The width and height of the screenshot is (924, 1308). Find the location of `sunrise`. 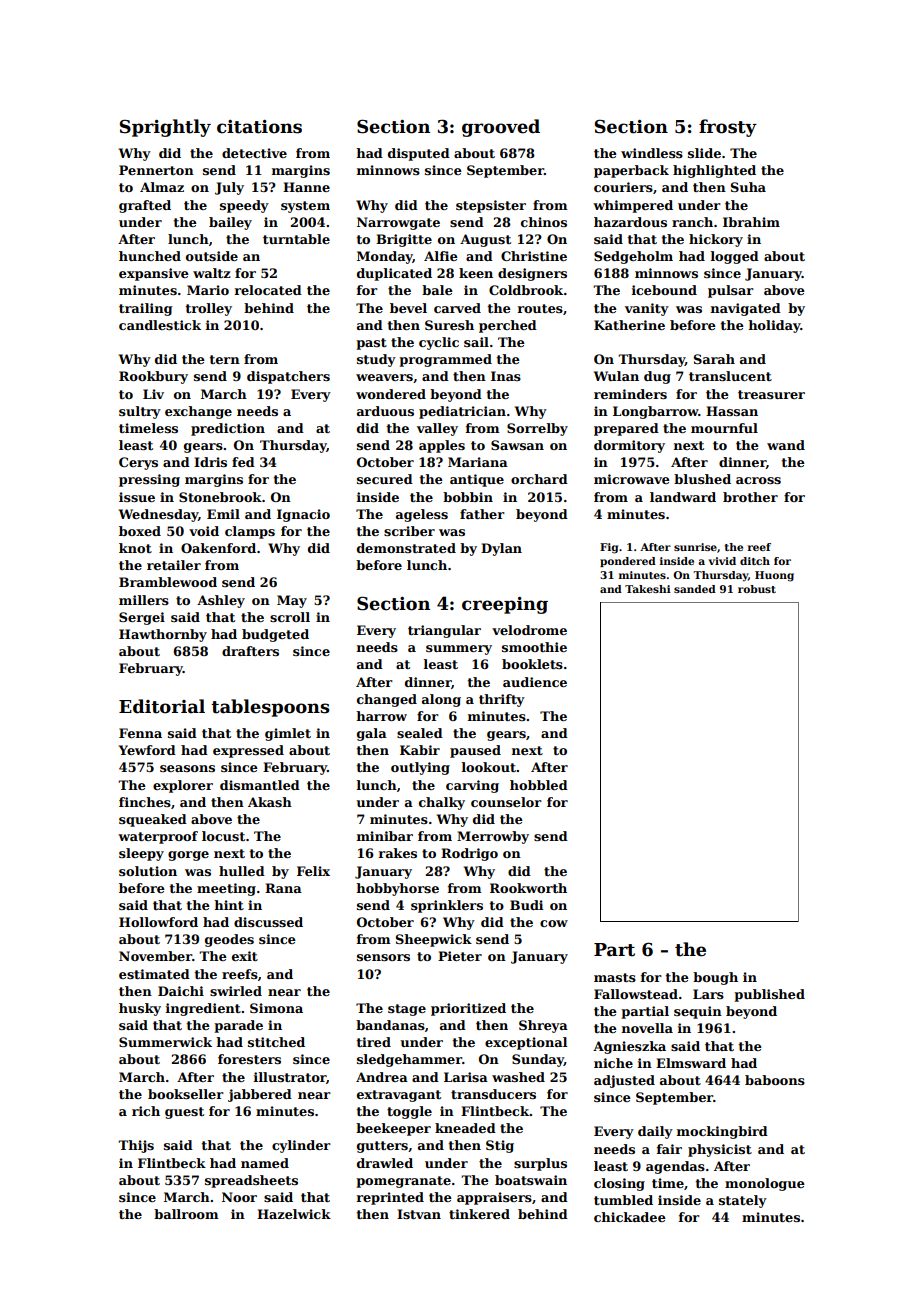

sunrise is located at coordinates (695, 547).
